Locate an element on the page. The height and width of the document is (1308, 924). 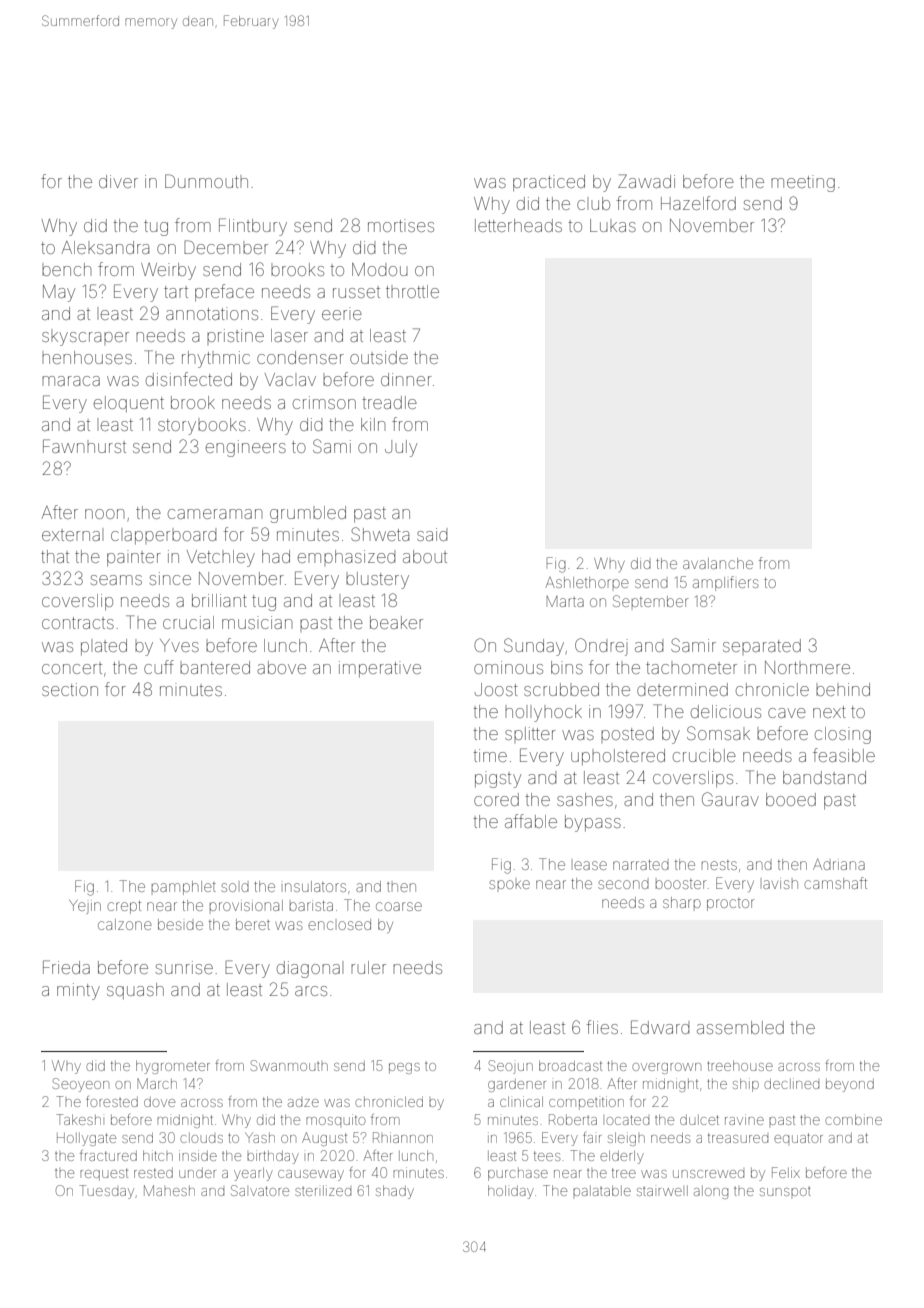
section is located at coordinates (70, 689).
